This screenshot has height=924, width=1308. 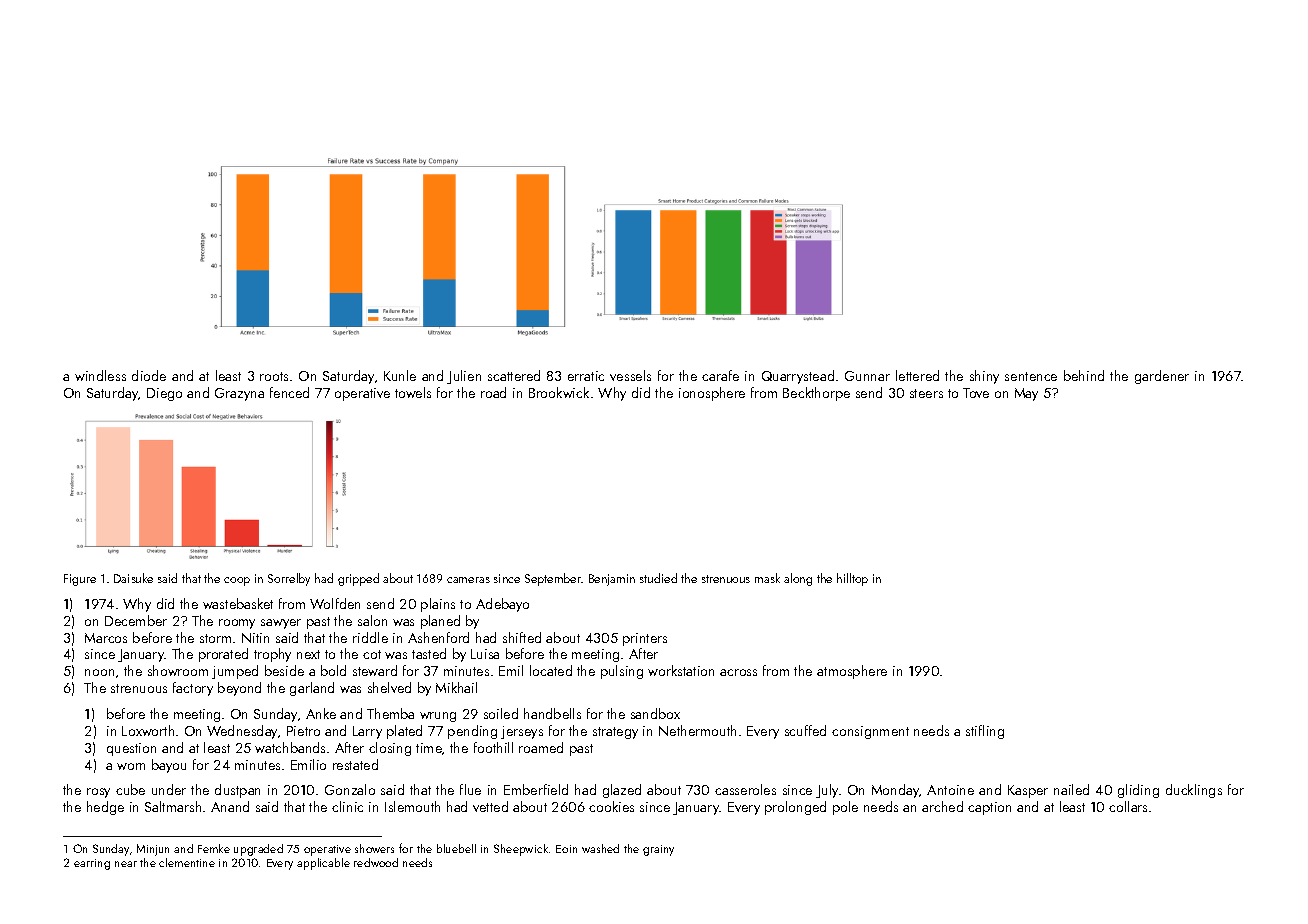 What do you see at coordinates (413, 392) in the screenshot?
I see `towels` at bounding box center [413, 392].
